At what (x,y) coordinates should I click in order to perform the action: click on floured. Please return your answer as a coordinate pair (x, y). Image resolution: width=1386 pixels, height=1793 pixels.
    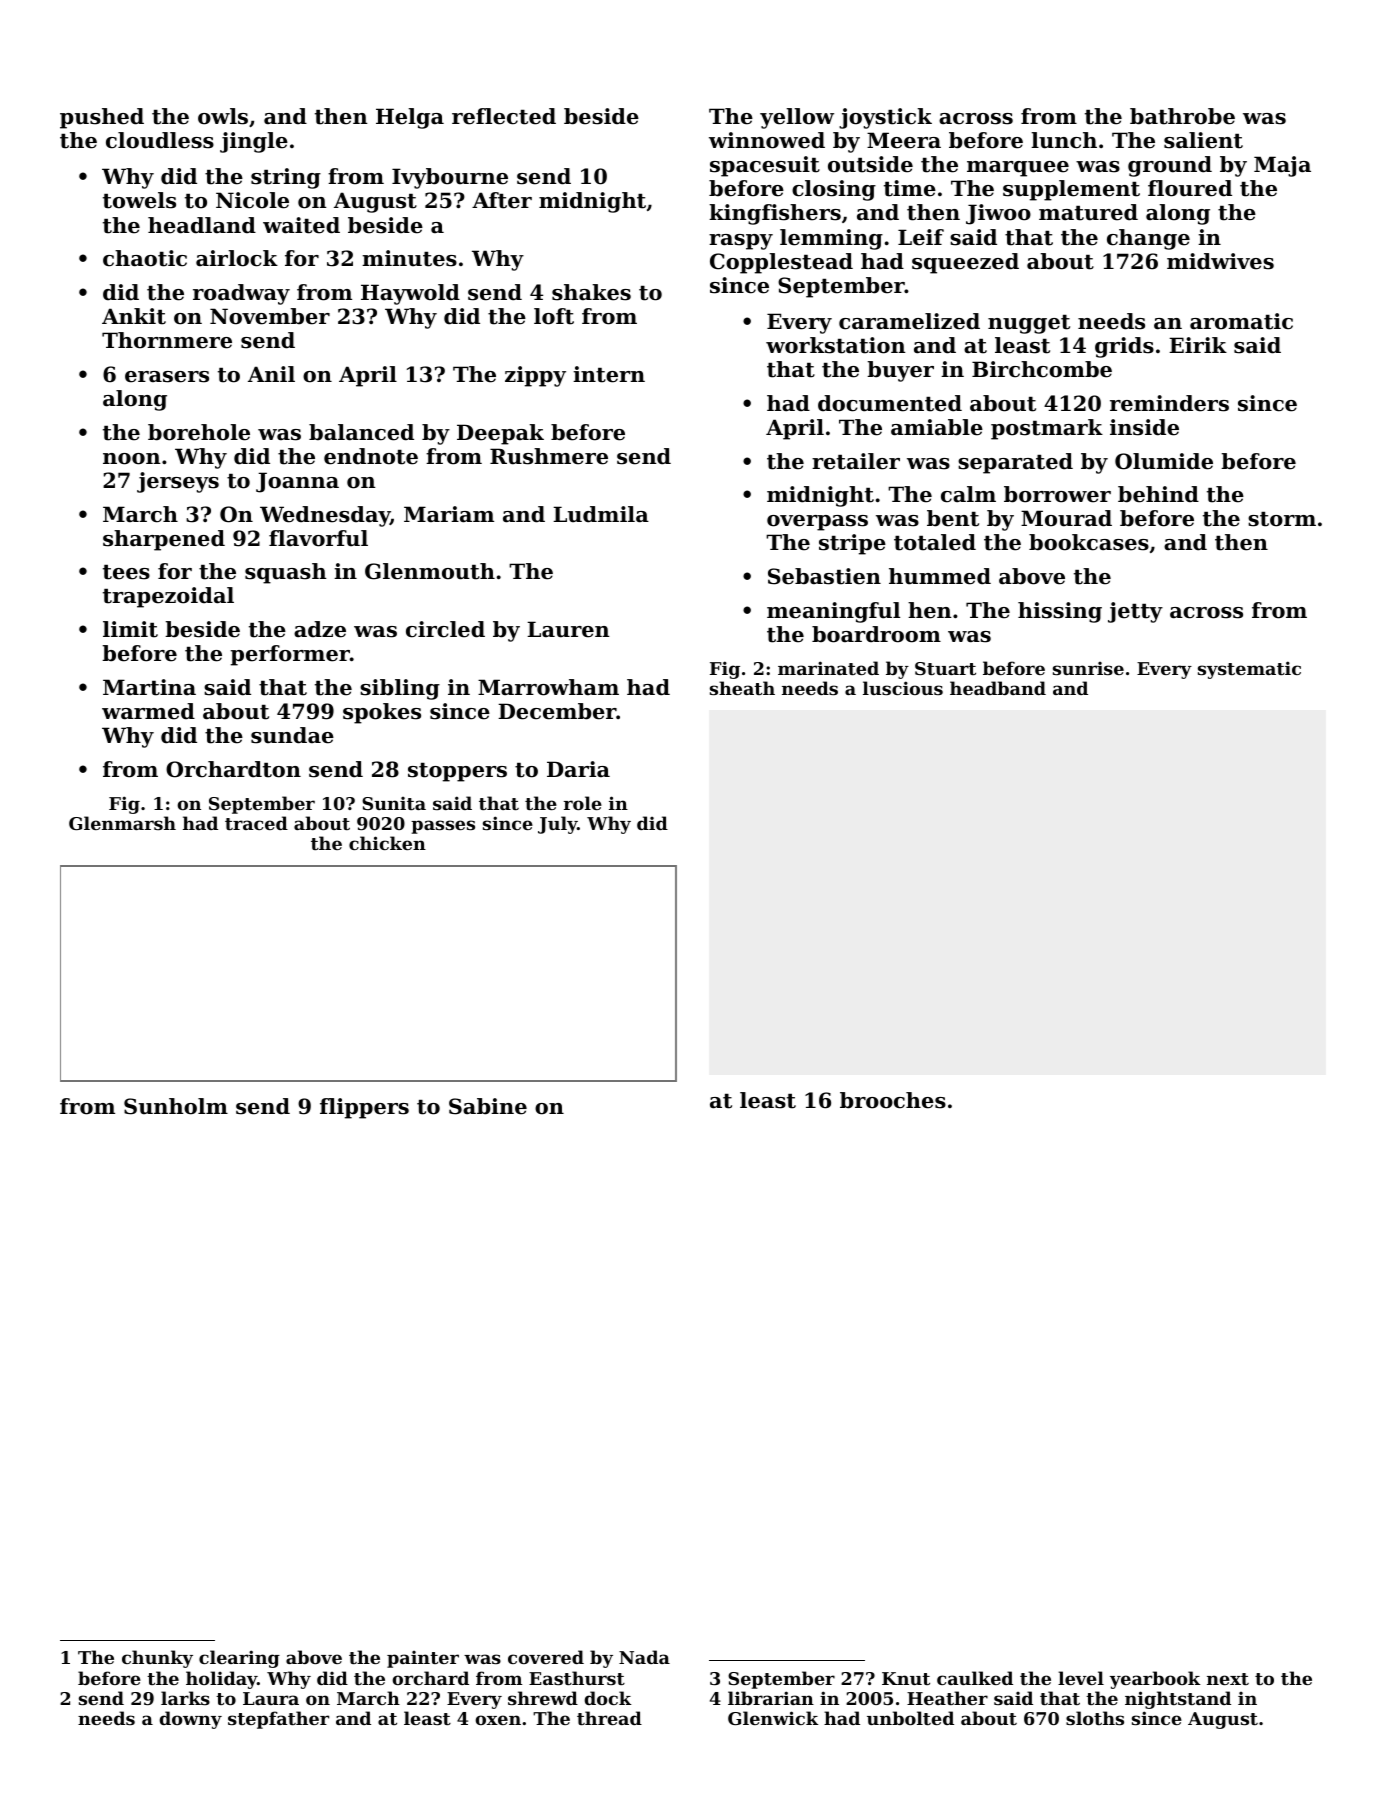
    Looking at the image, I should click on (1190, 188).
